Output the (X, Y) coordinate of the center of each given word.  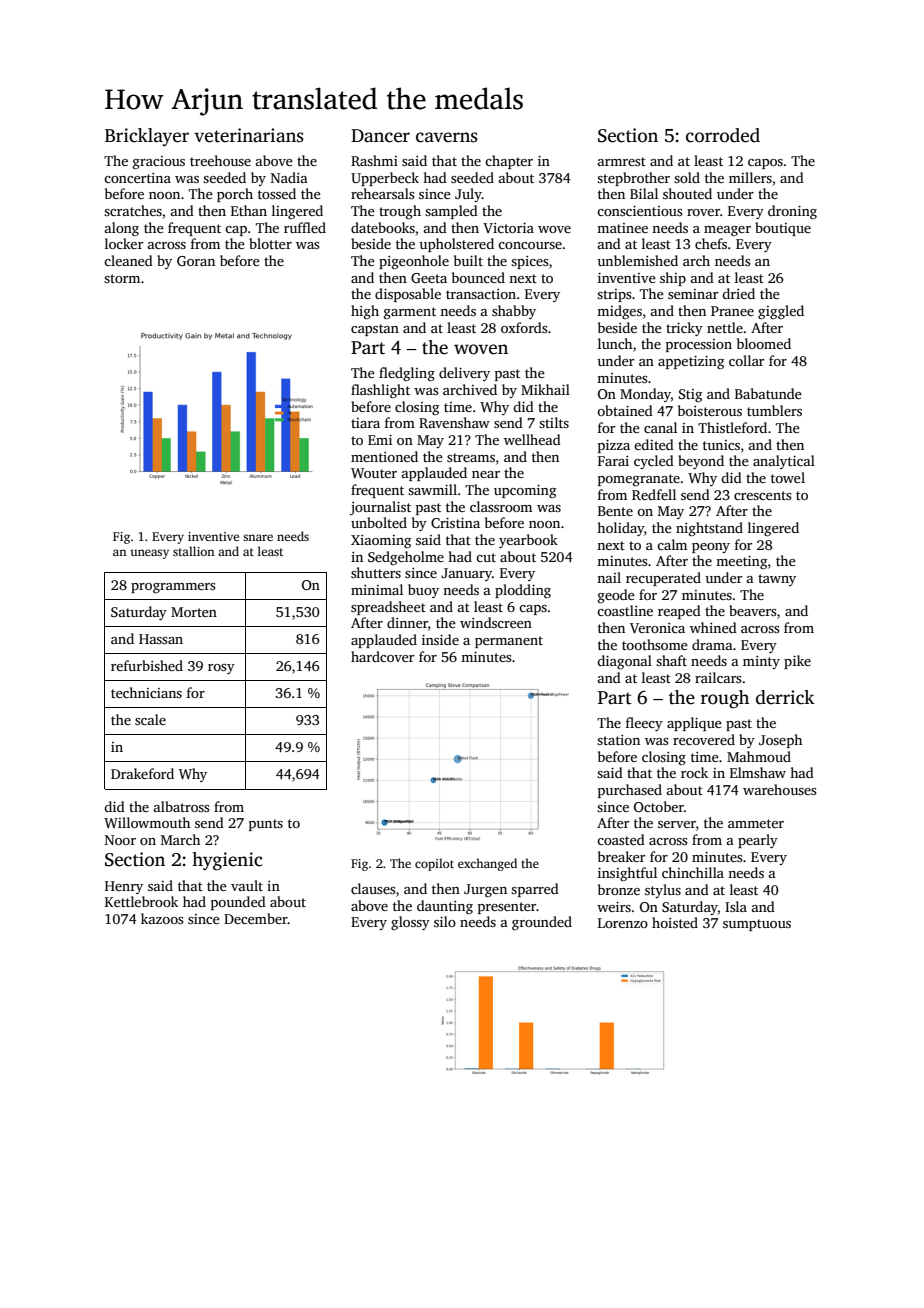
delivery (464, 374)
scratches (133, 210)
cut (486, 557)
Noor (120, 840)
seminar (693, 294)
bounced (478, 277)
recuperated (663, 579)
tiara (365, 423)
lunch (615, 343)
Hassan (161, 639)
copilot (434, 864)
